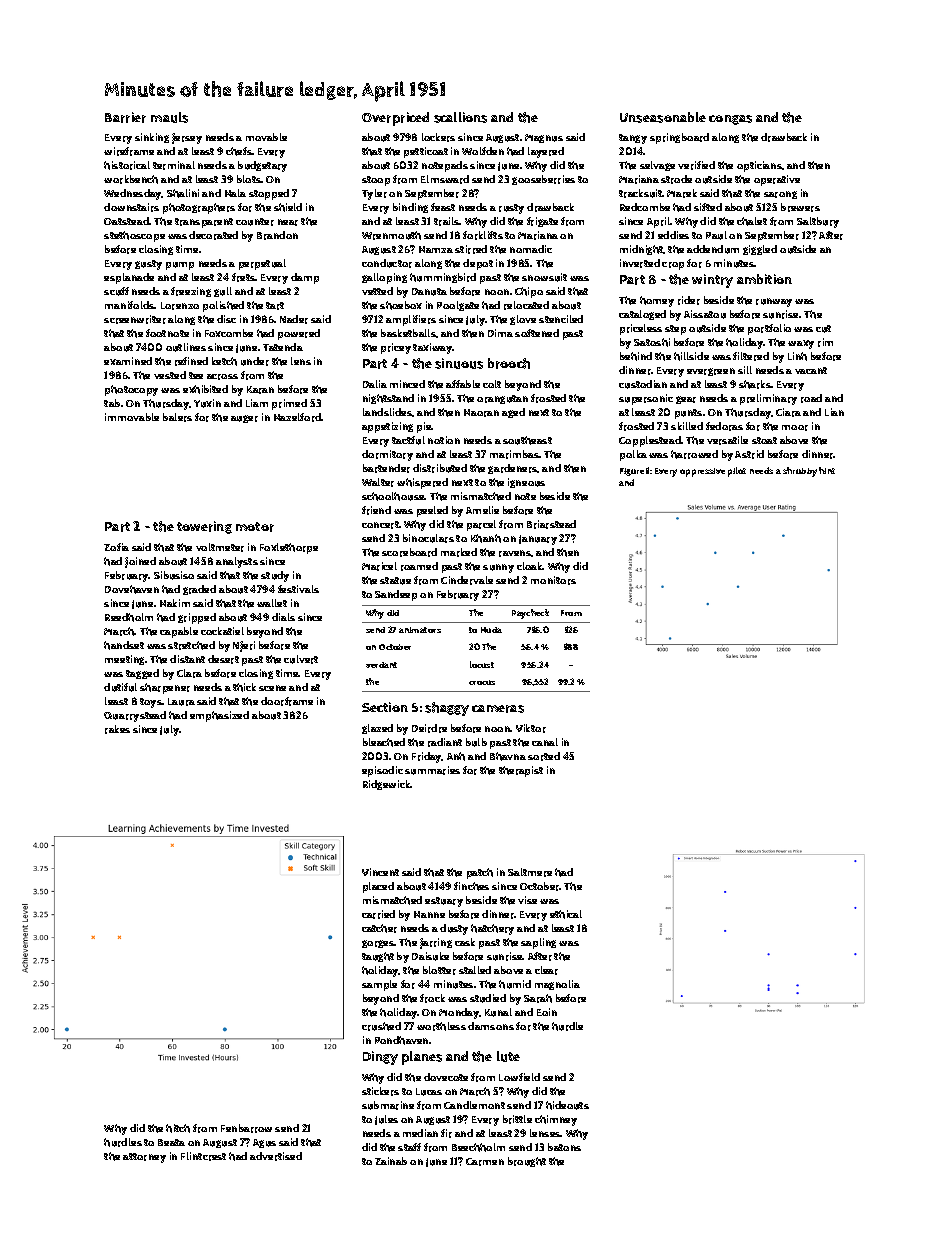 This screenshot has height=1233, width=952. I want to click on sorted, so click(544, 756).
